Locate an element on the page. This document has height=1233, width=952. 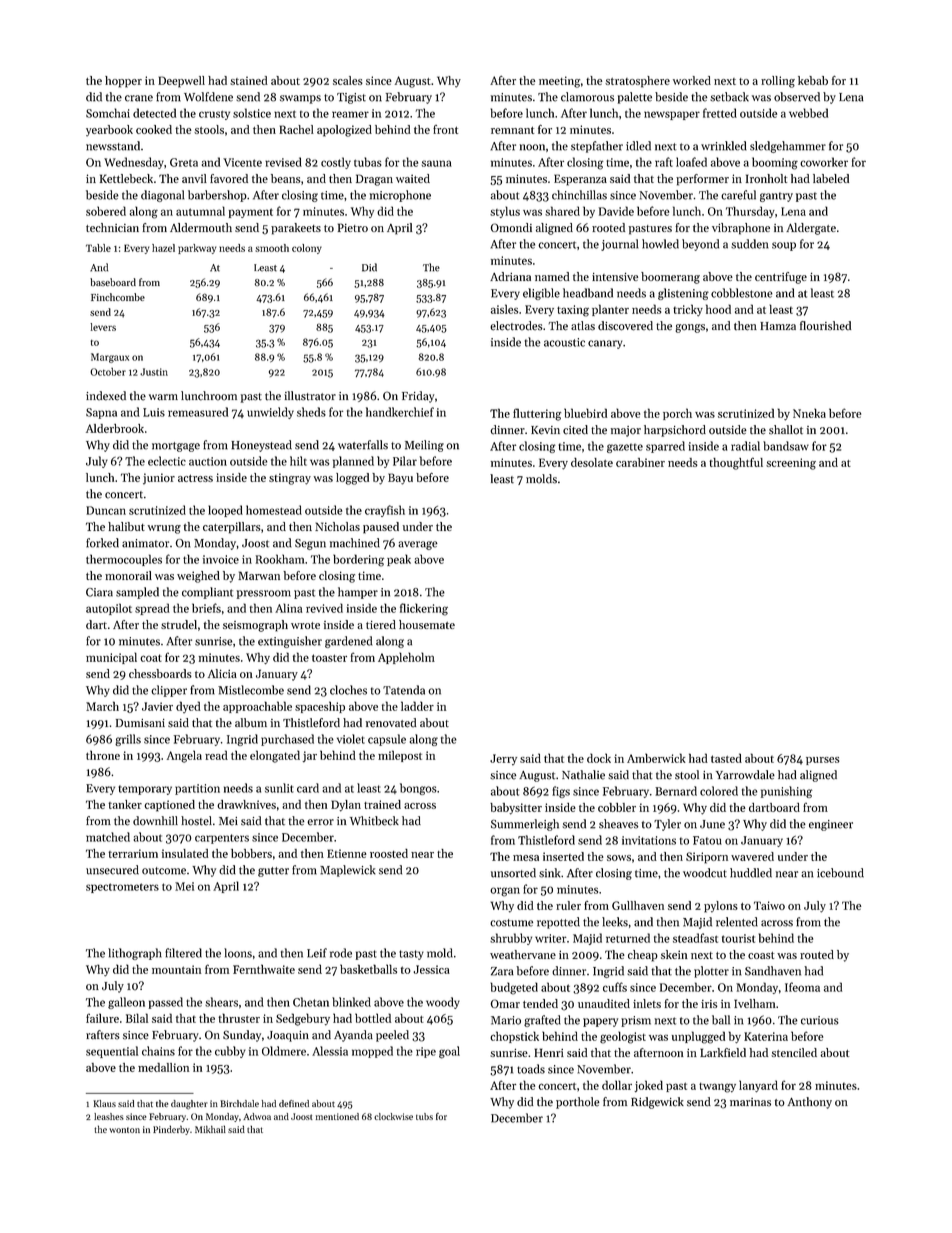
Justin is located at coordinates (154, 372).
